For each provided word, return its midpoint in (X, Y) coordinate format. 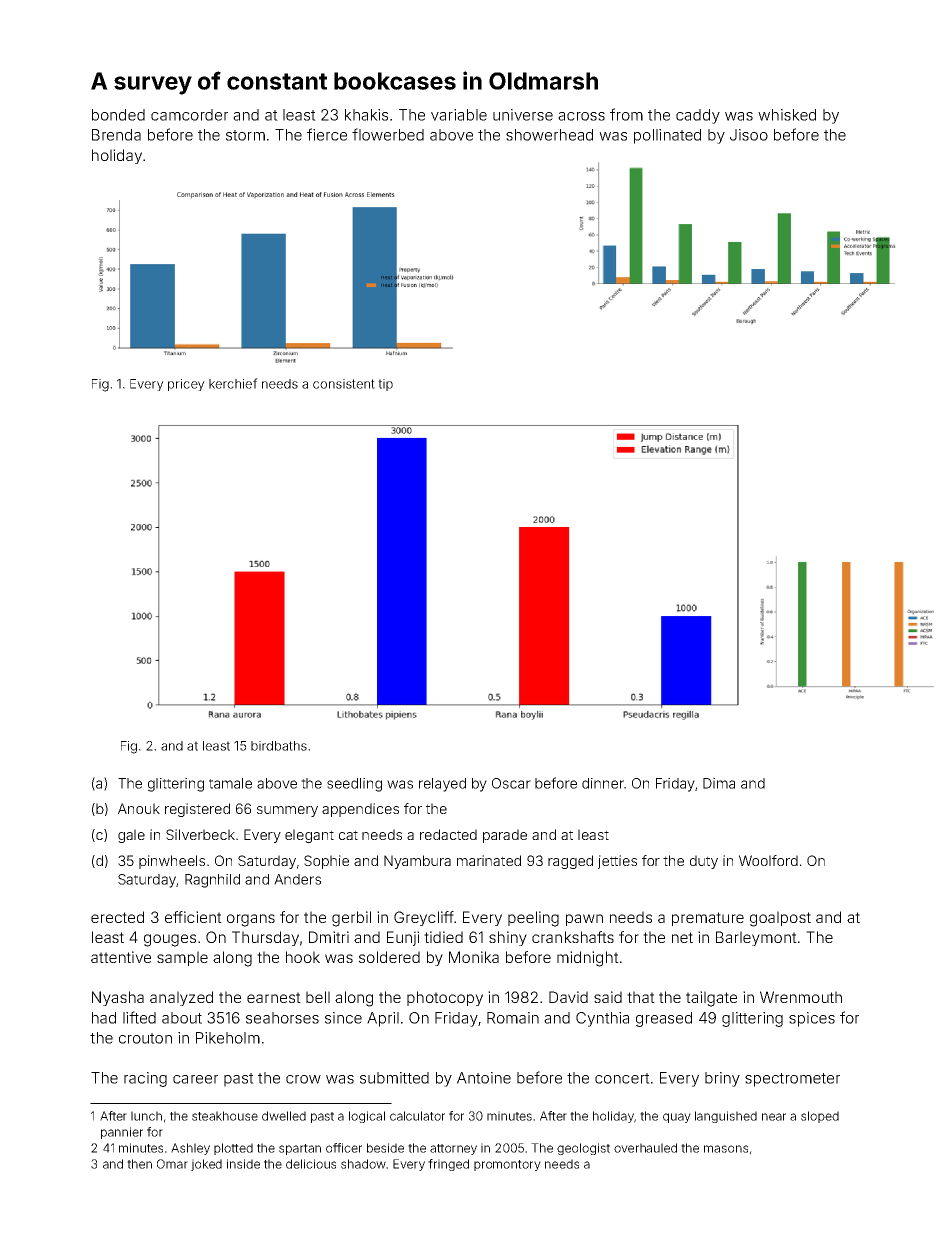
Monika (474, 957)
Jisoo (749, 135)
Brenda (116, 135)
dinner (603, 783)
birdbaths (279, 746)
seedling (354, 785)
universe (523, 115)
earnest (274, 997)
